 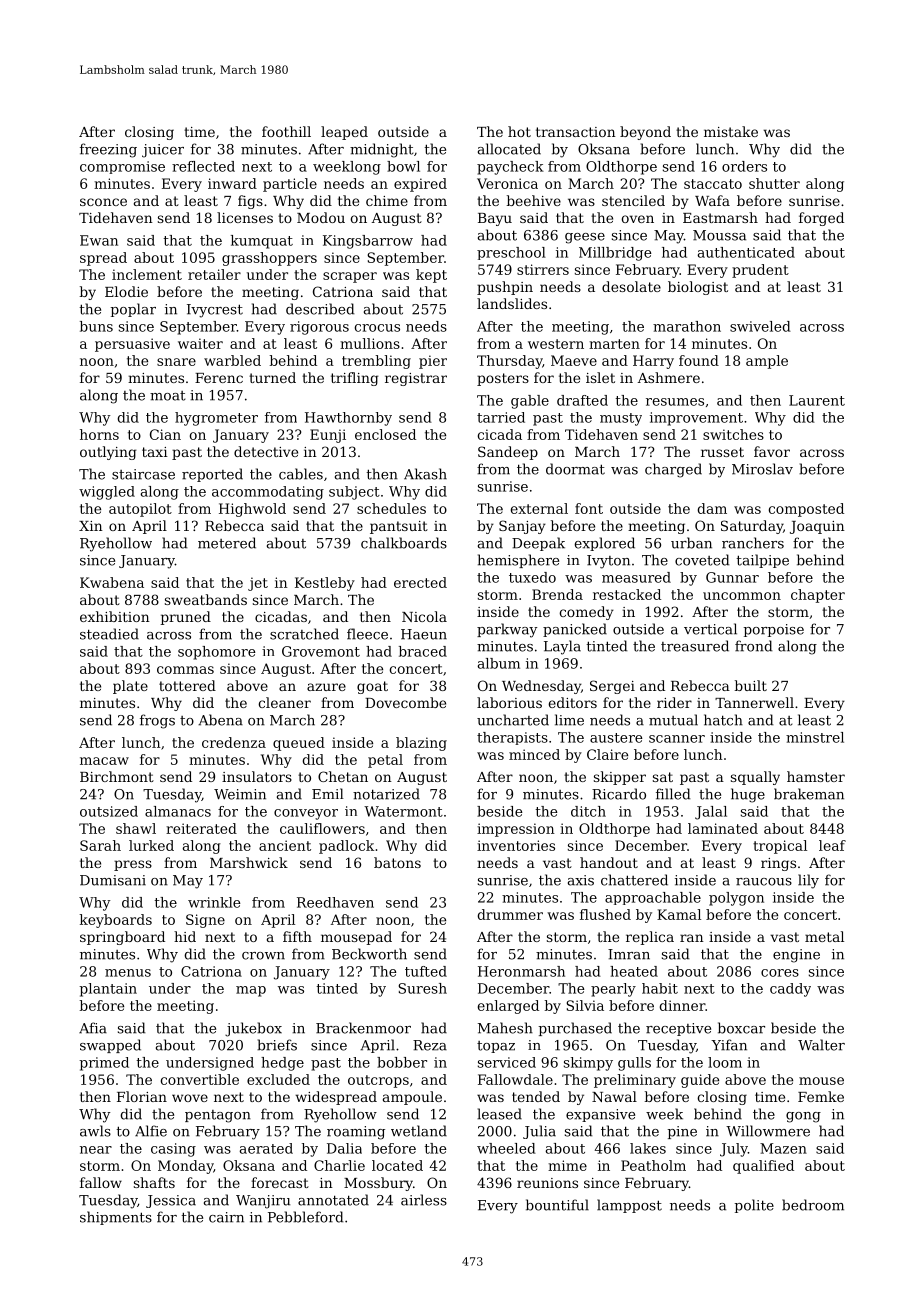 What do you see at coordinates (96, 1150) in the page?
I see `near` at bounding box center [96, 1150].
